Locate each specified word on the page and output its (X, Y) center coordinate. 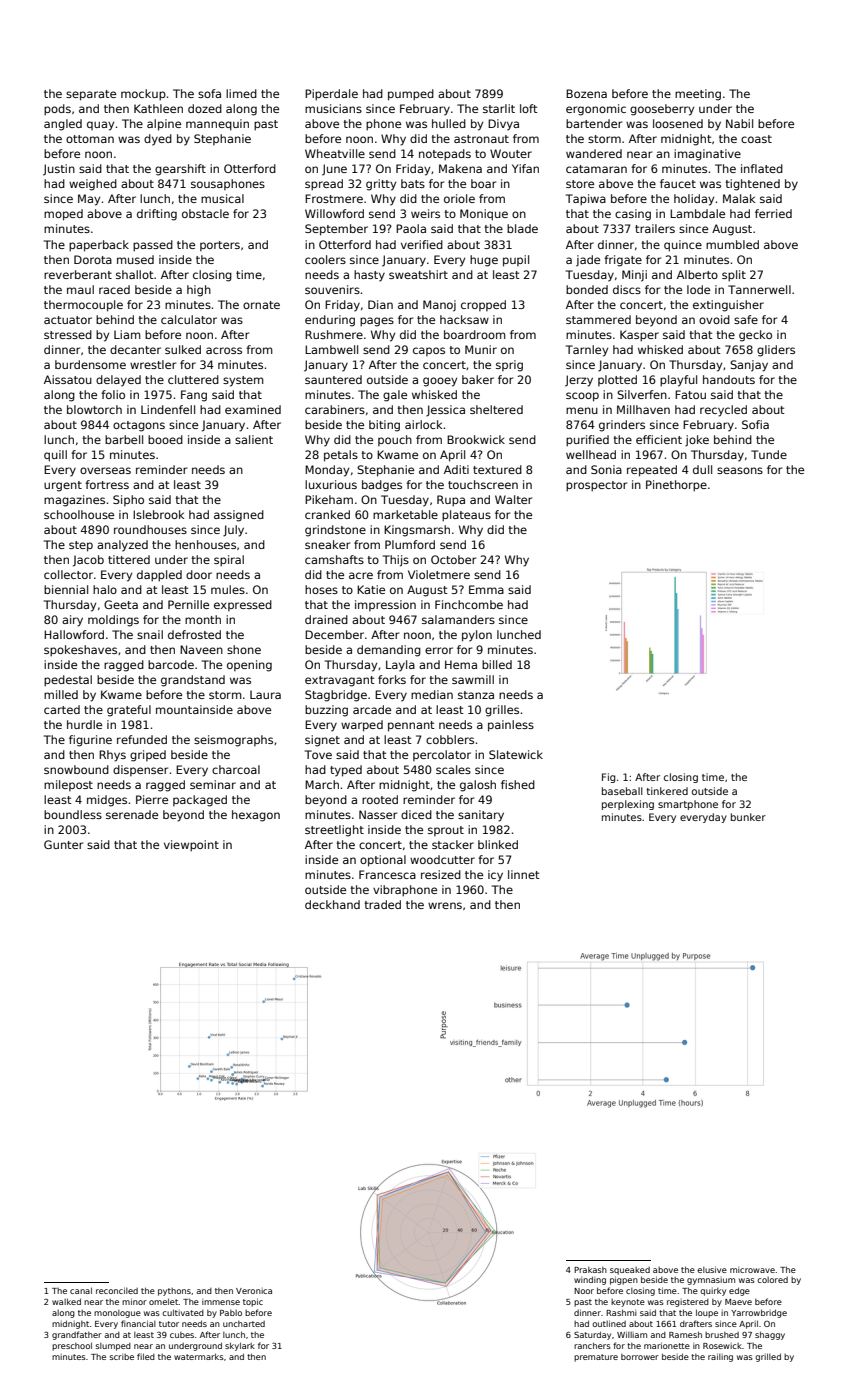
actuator (68, 320)
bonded (587, 289)
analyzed (122, 546)
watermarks (199, 1356)
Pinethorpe (676, 486)
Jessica (445, 411)
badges (382, 486)
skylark (240, 1346)
